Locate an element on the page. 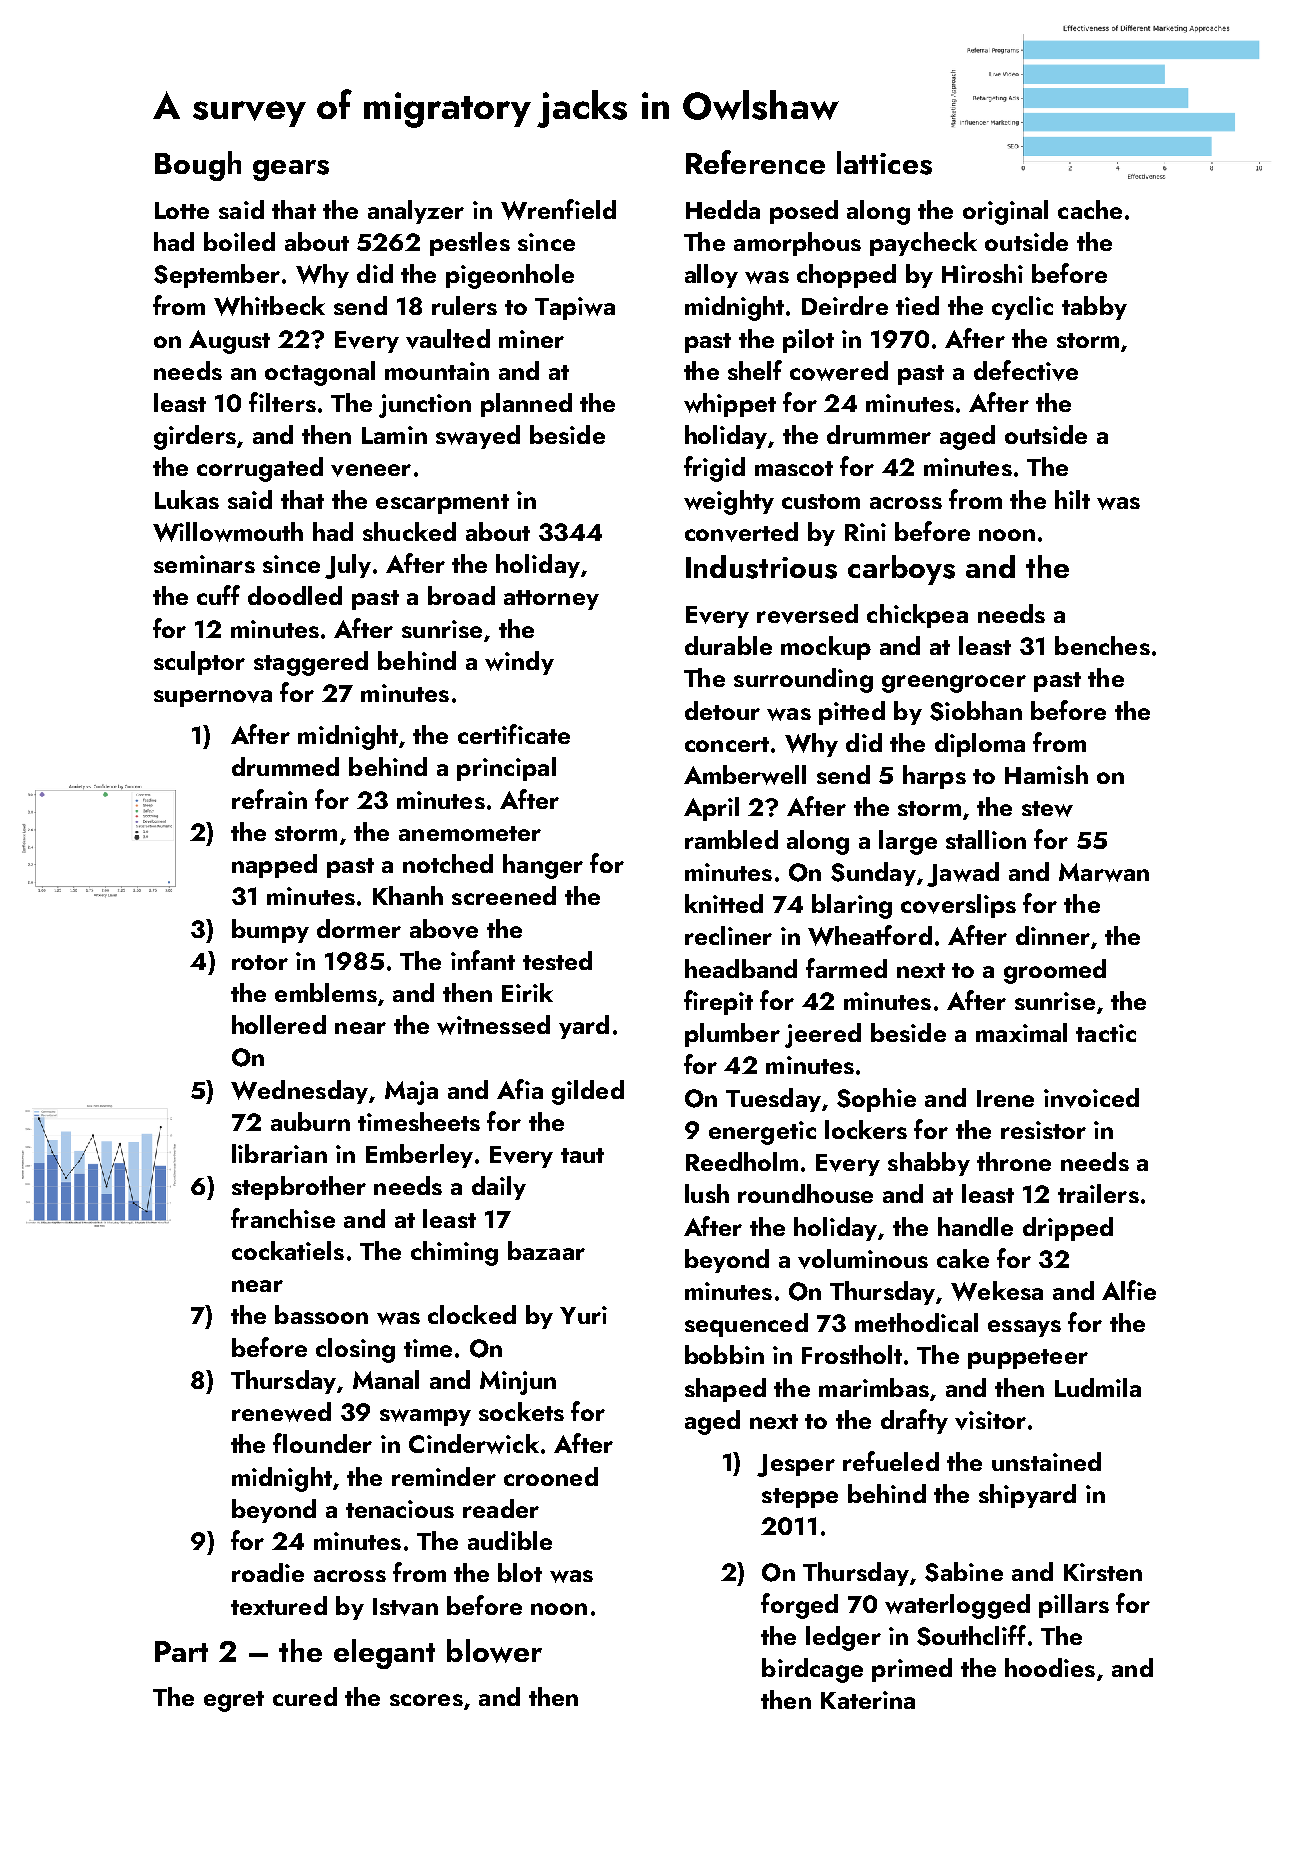 This image has height=1856, width=1312. Lukas is located at coordinates (187, 499).
